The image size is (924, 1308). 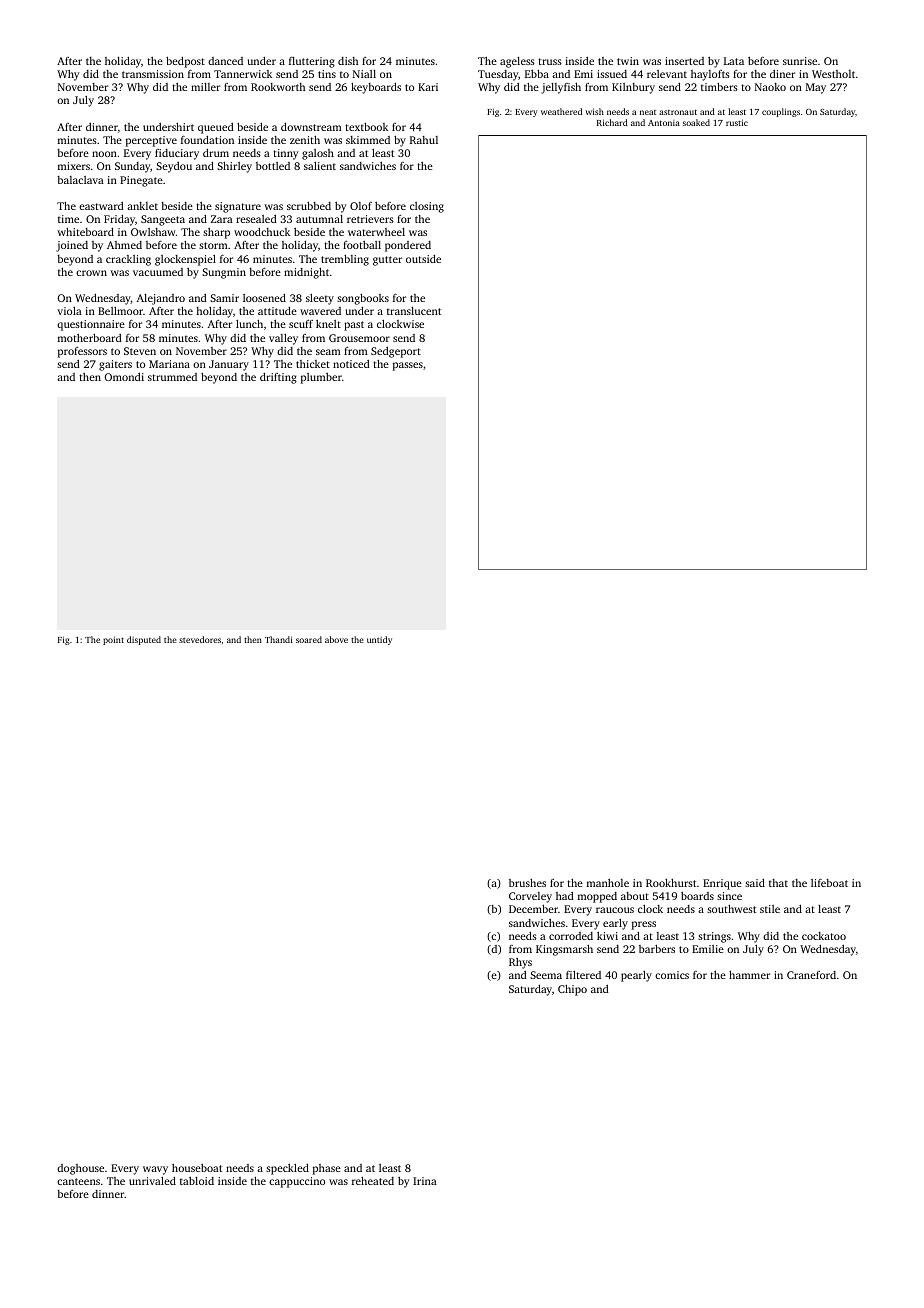 What do you see at coordinates (425, 1181) in the page?
I see `Irina` at bounding box center [425, 1181].
